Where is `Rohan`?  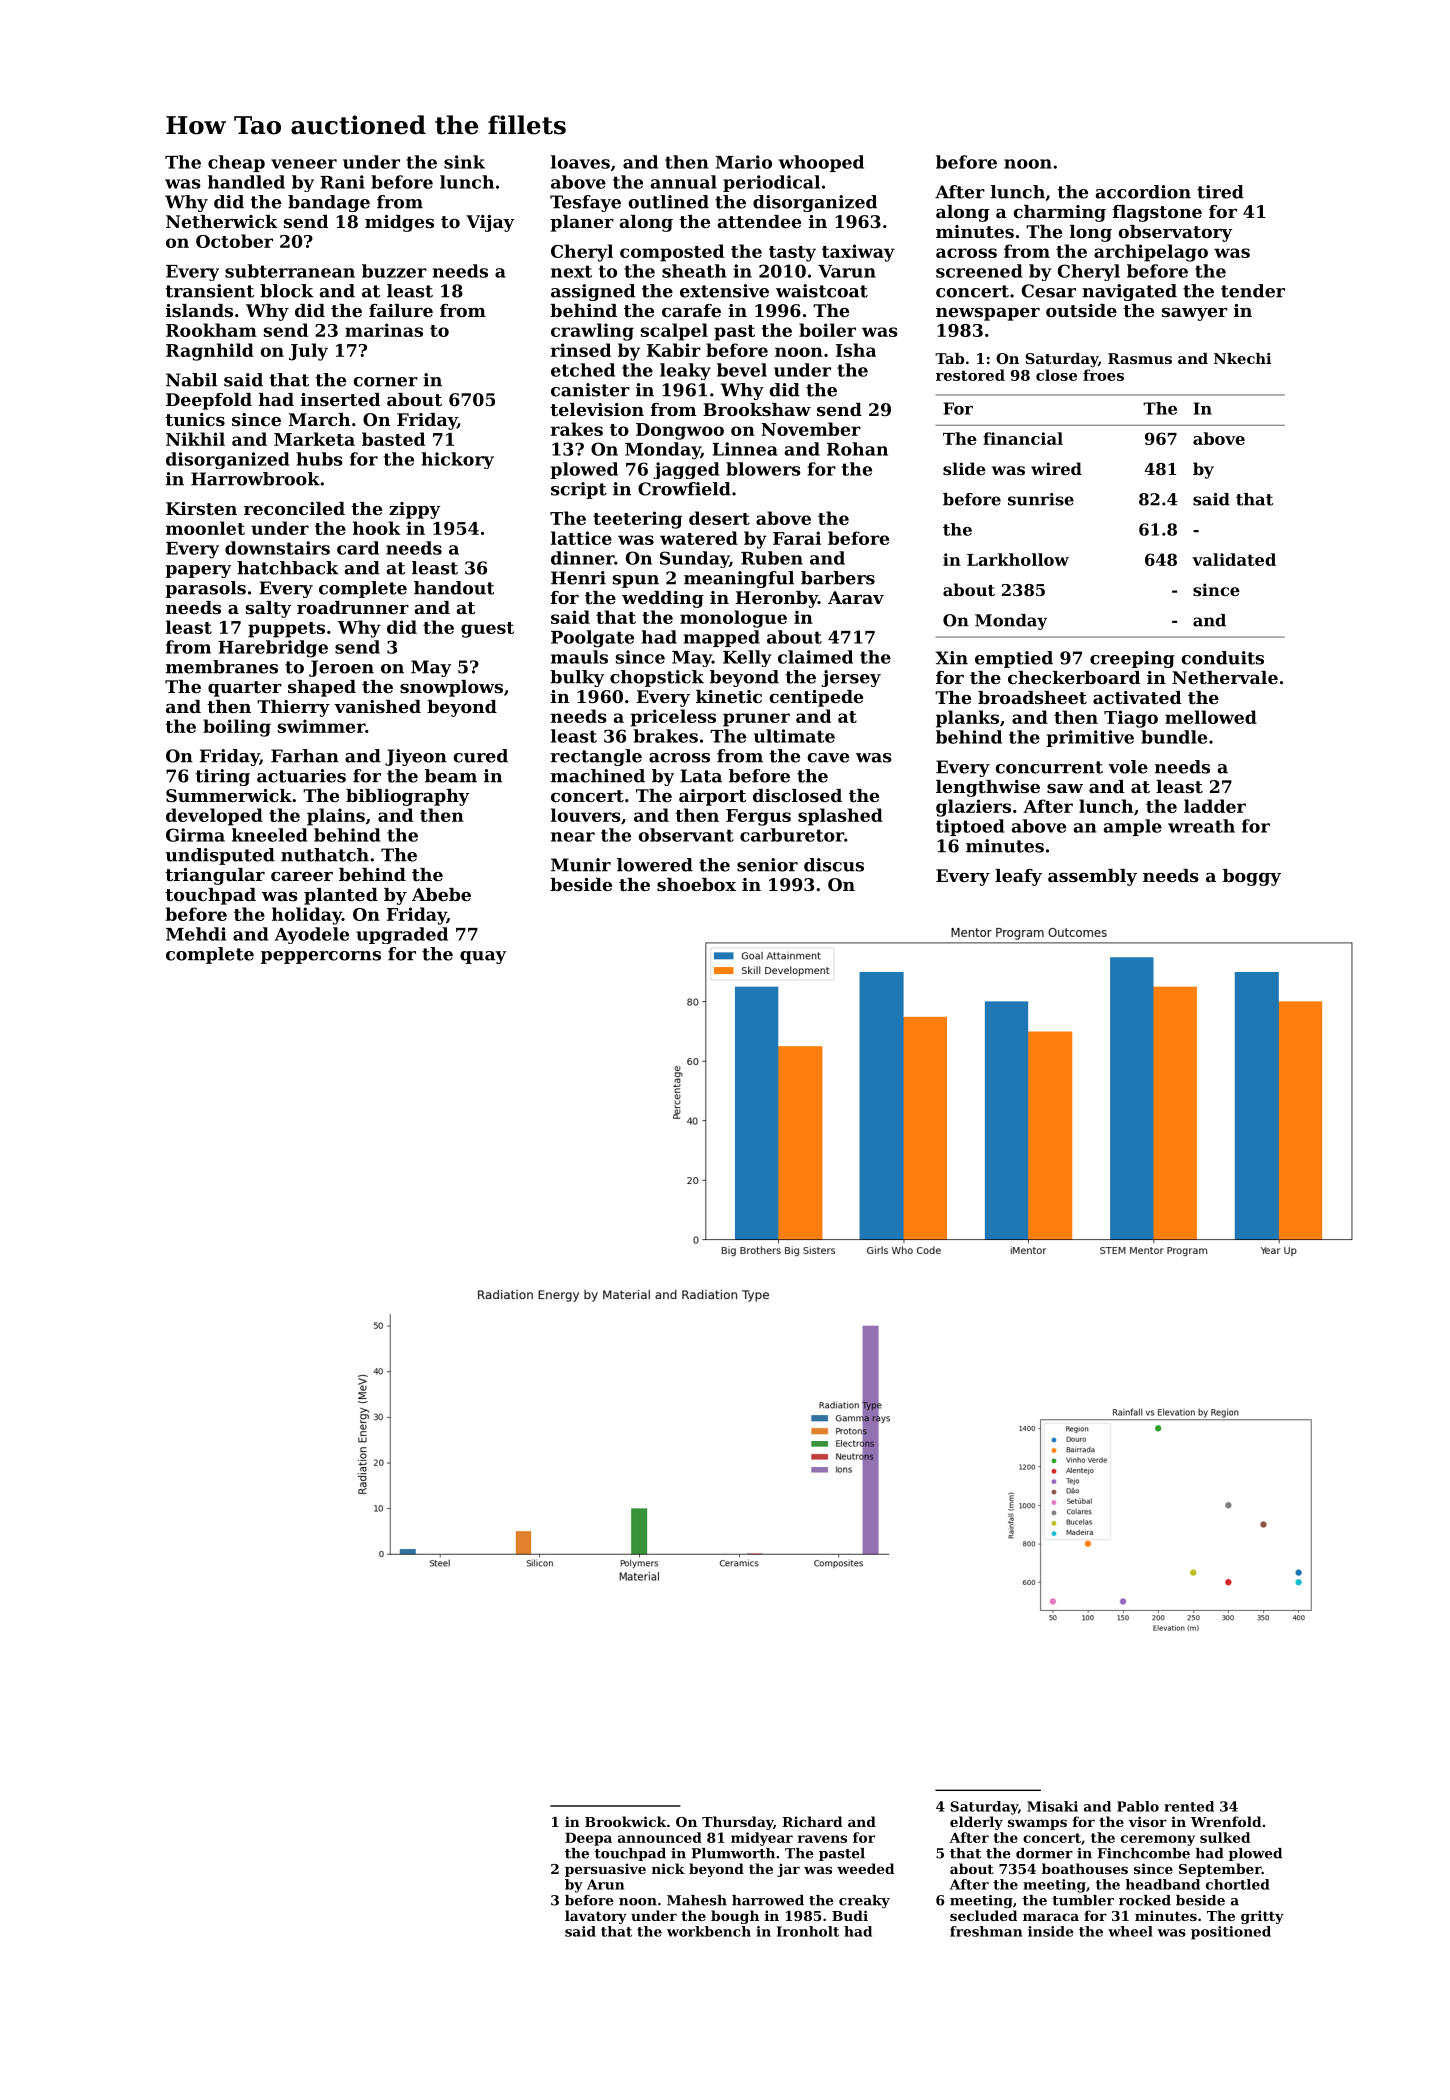
Rohan is located at coordinates (857, 449).
